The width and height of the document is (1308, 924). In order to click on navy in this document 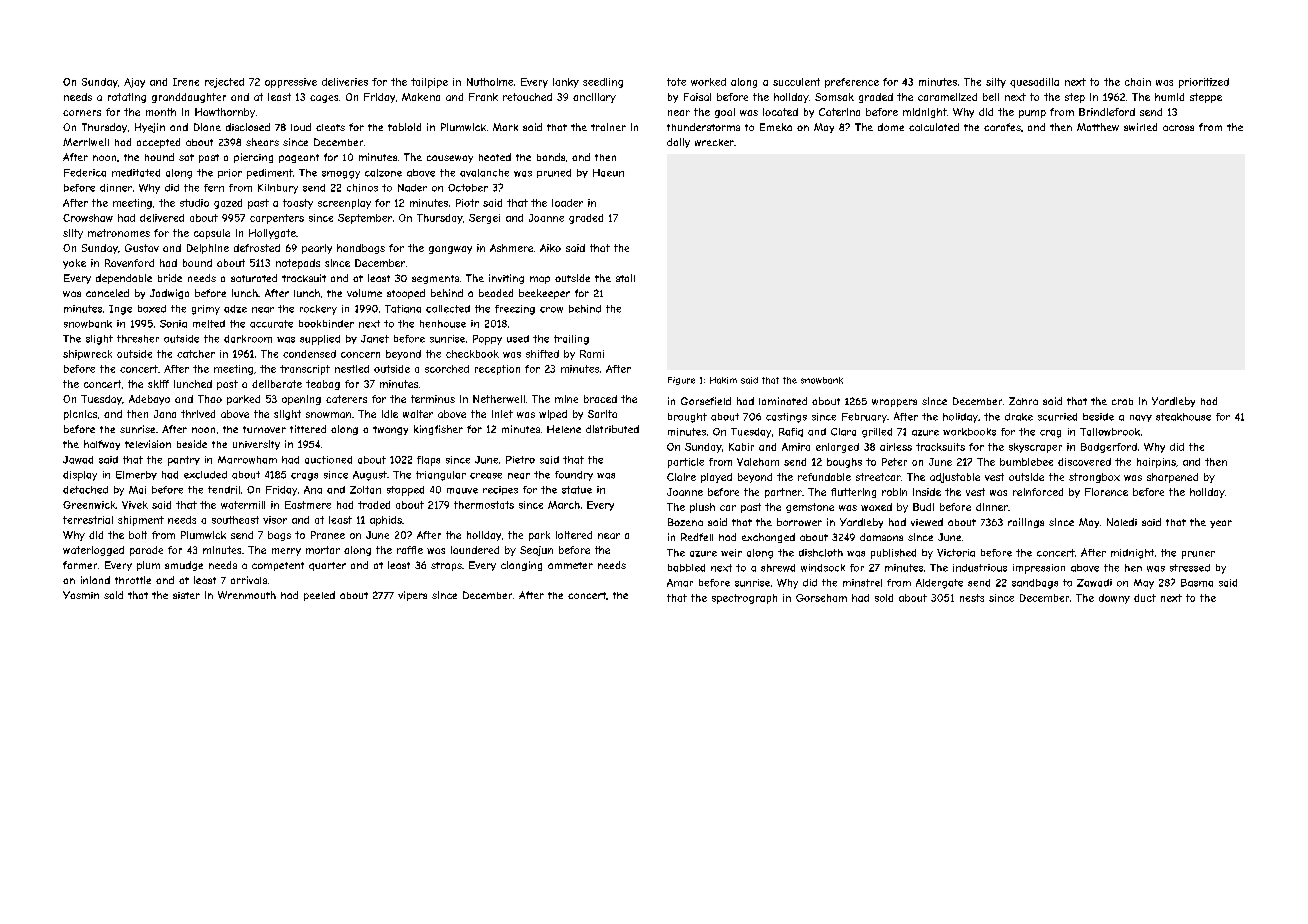, I will do `click(1141, 418)`.
